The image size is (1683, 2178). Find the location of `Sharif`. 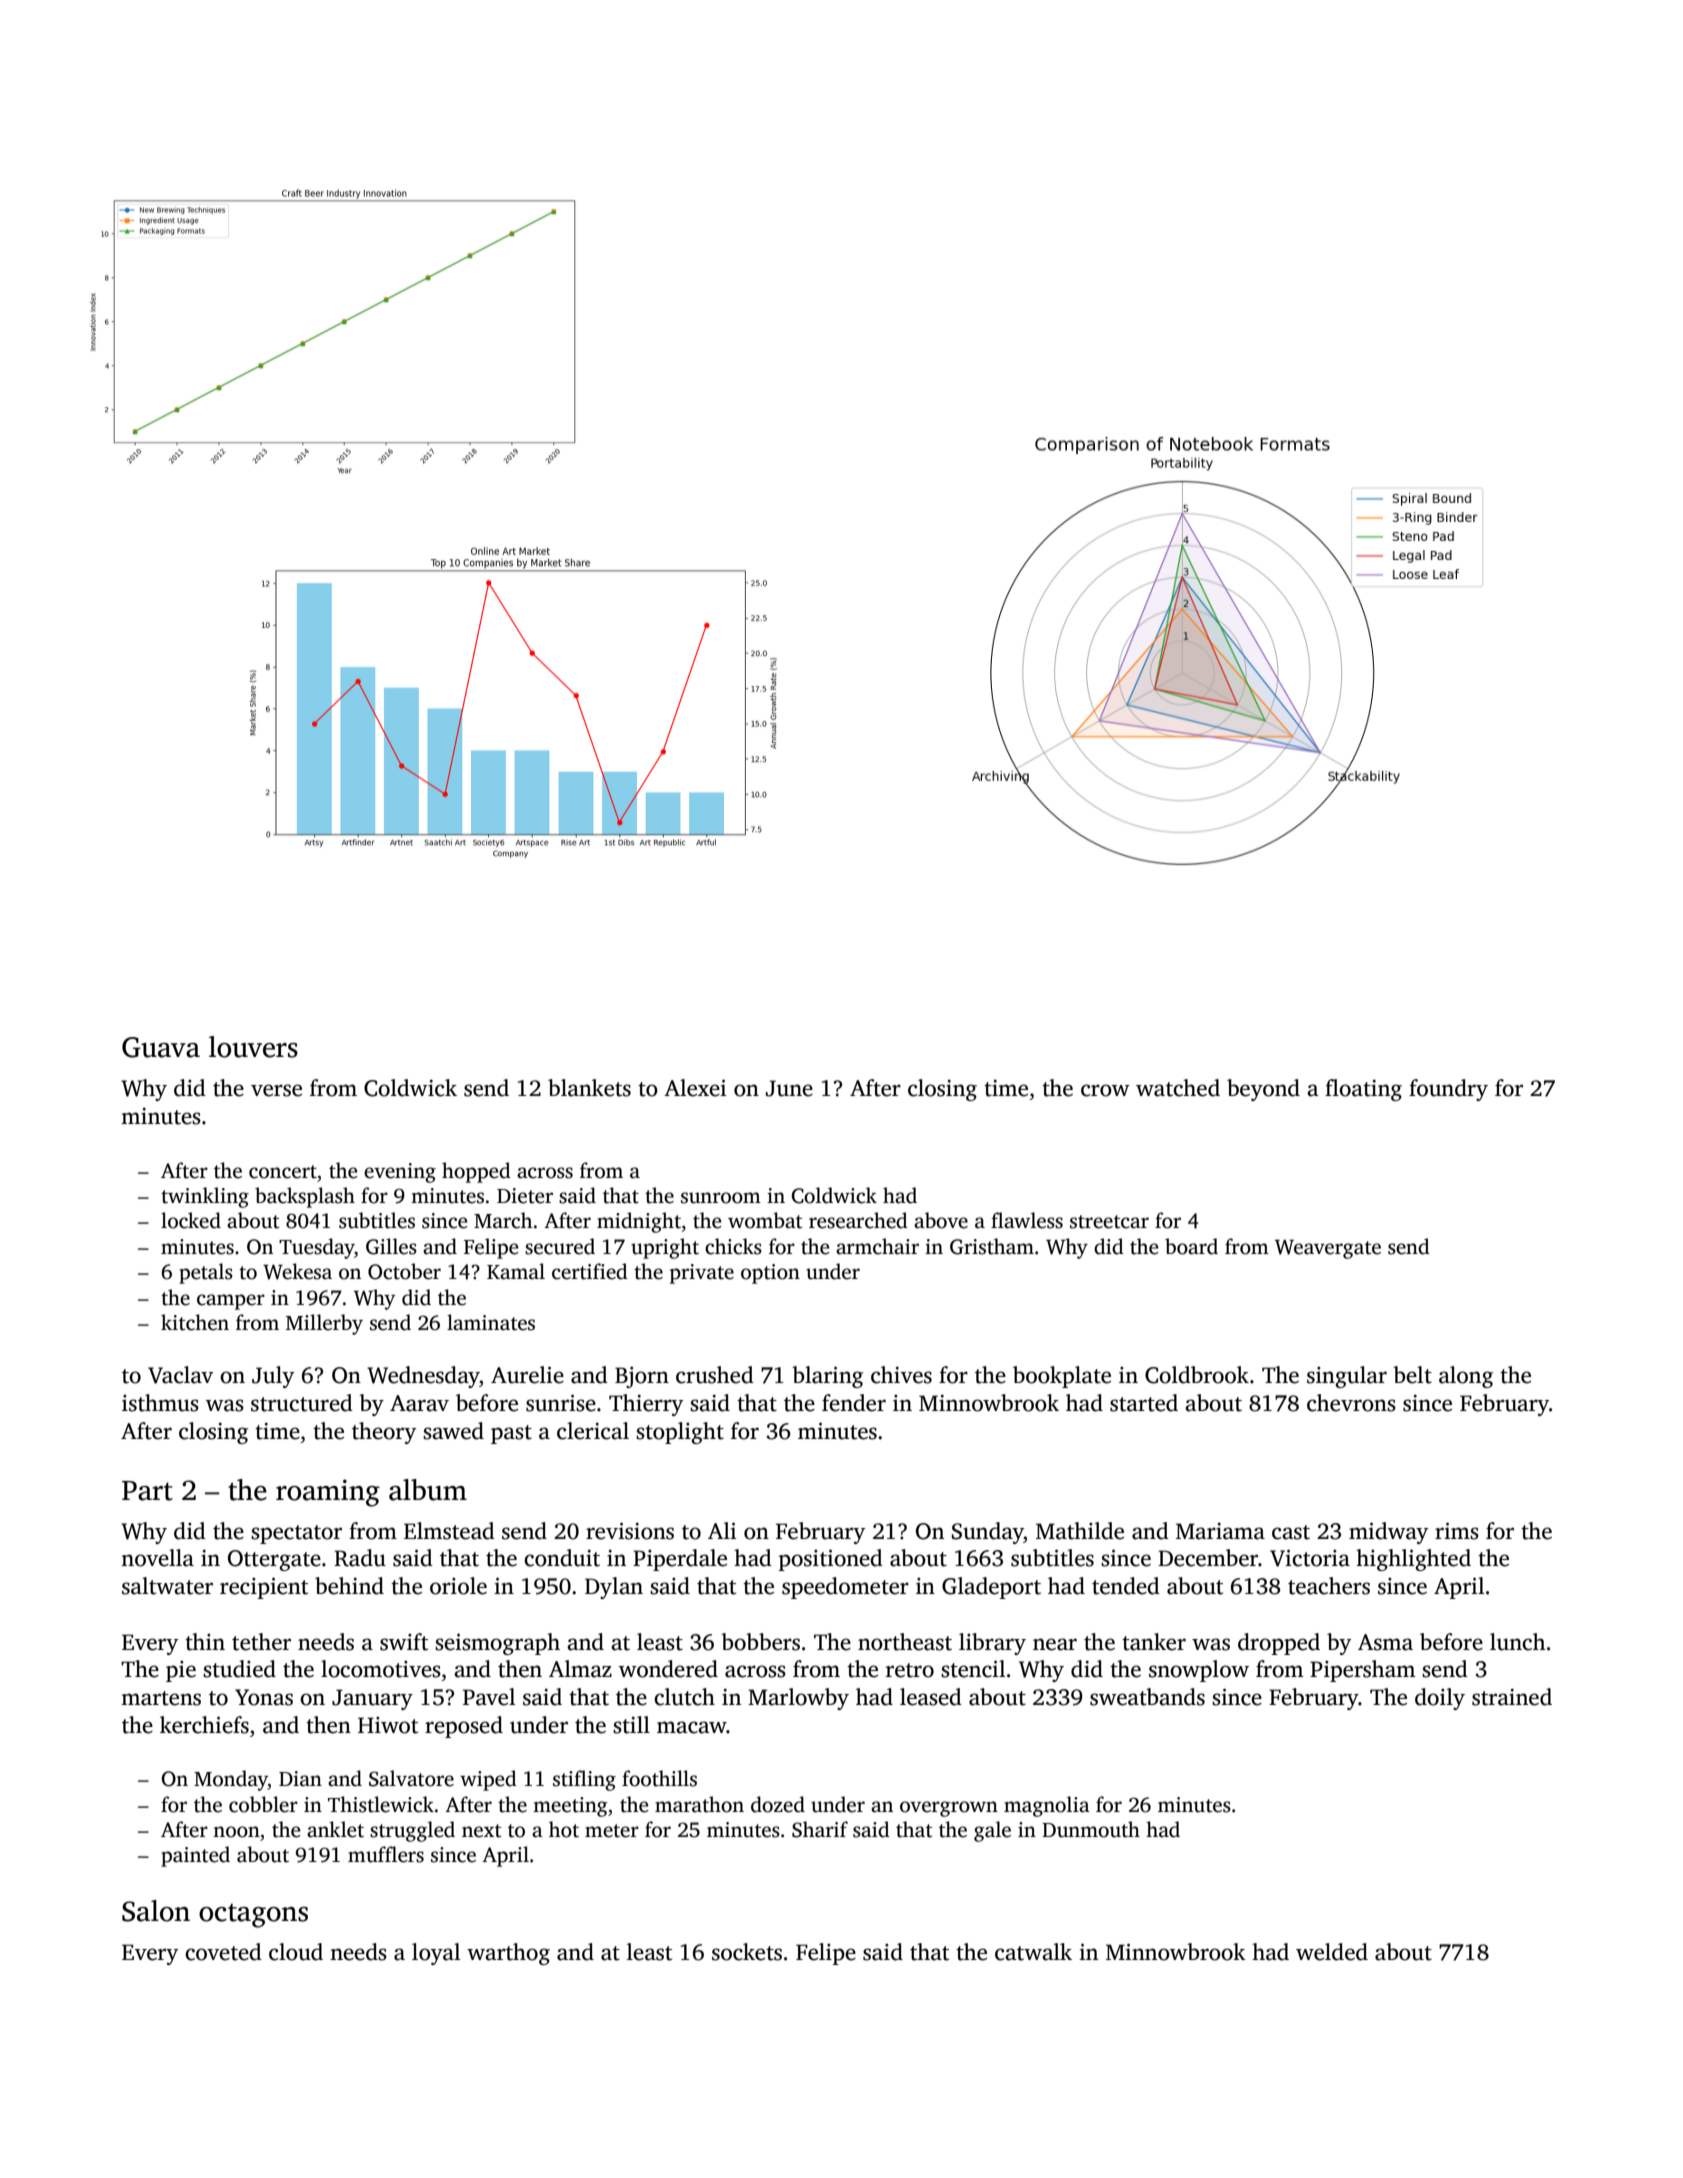

Sharif is located at coordinates (820, 1829).
